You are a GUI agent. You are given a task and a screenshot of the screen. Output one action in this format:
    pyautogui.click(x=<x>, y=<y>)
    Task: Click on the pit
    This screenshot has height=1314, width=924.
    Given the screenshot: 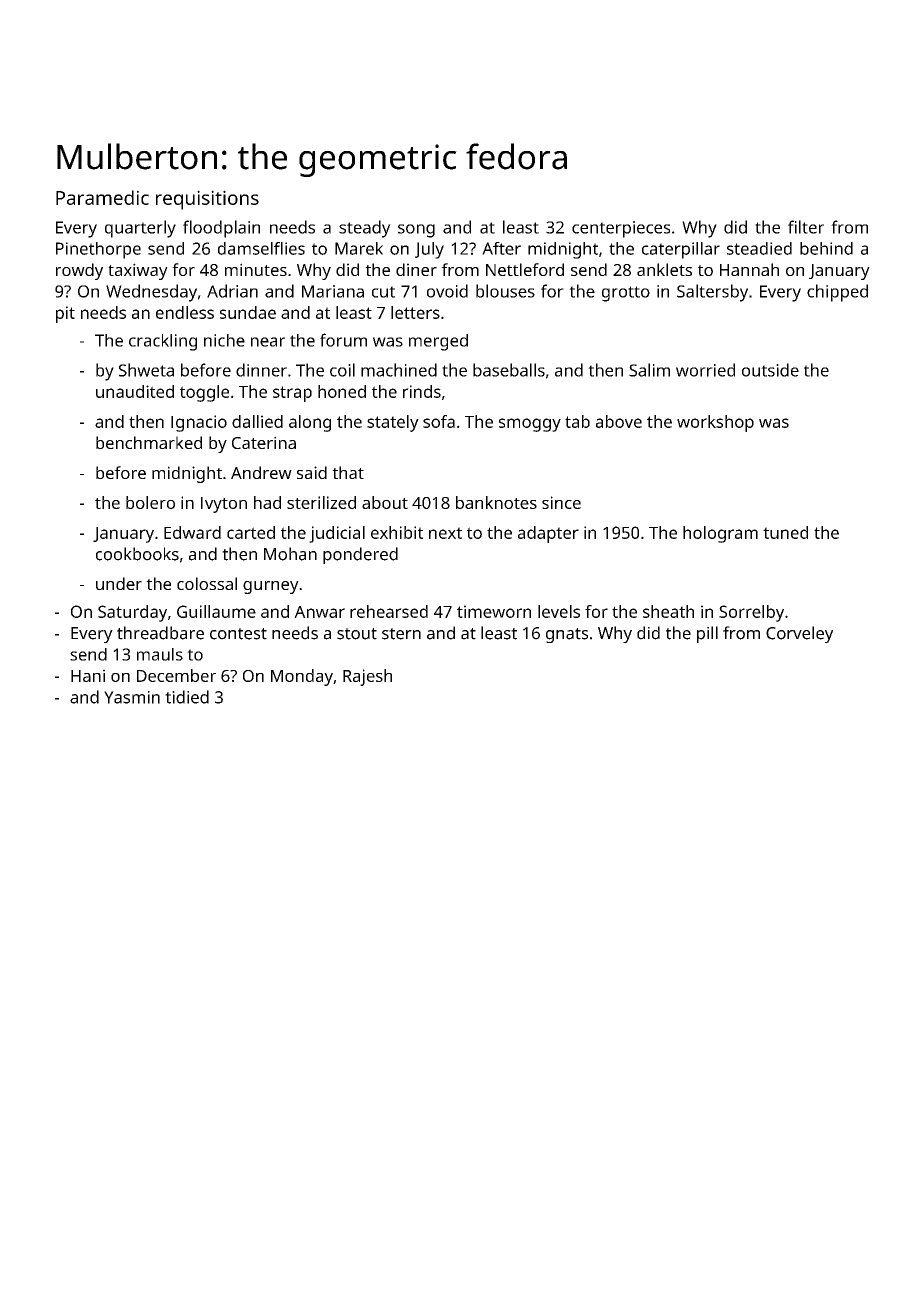 What is the action you would take?
    pyautogui.click(x=65, y=314)
